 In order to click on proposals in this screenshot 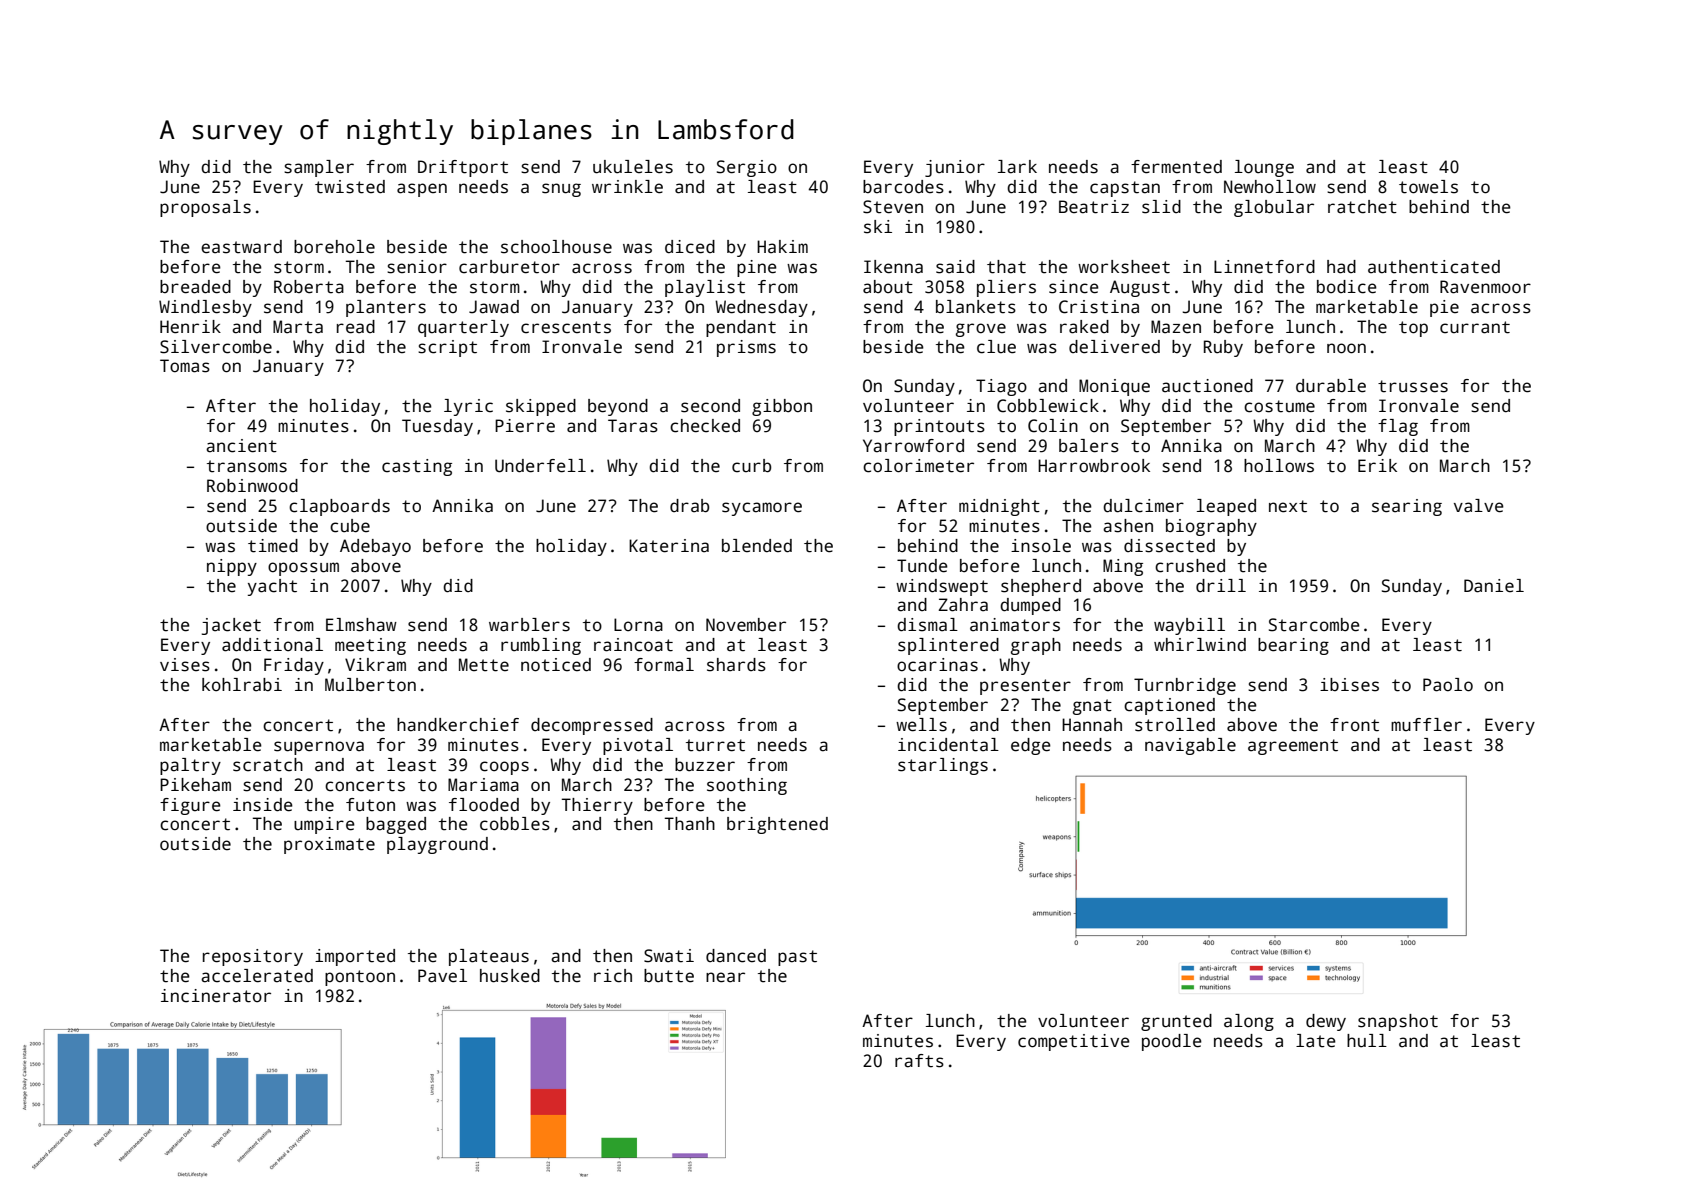, I will do `click(205, 208)`.
